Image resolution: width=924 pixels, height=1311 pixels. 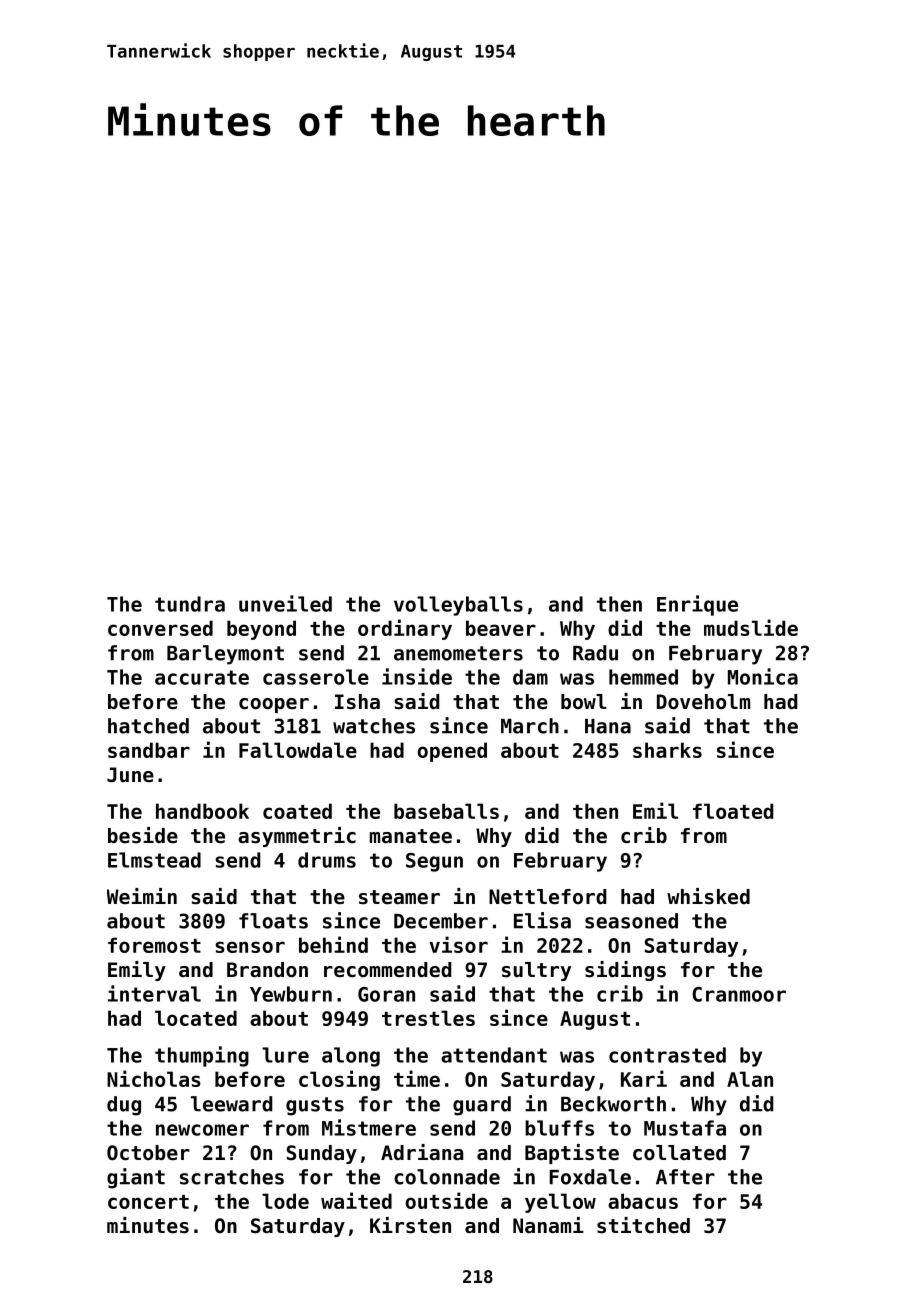 What do you see at coordinates (697, 605) in the document?
I see `Enrique` at bounding box center [697, 605].
